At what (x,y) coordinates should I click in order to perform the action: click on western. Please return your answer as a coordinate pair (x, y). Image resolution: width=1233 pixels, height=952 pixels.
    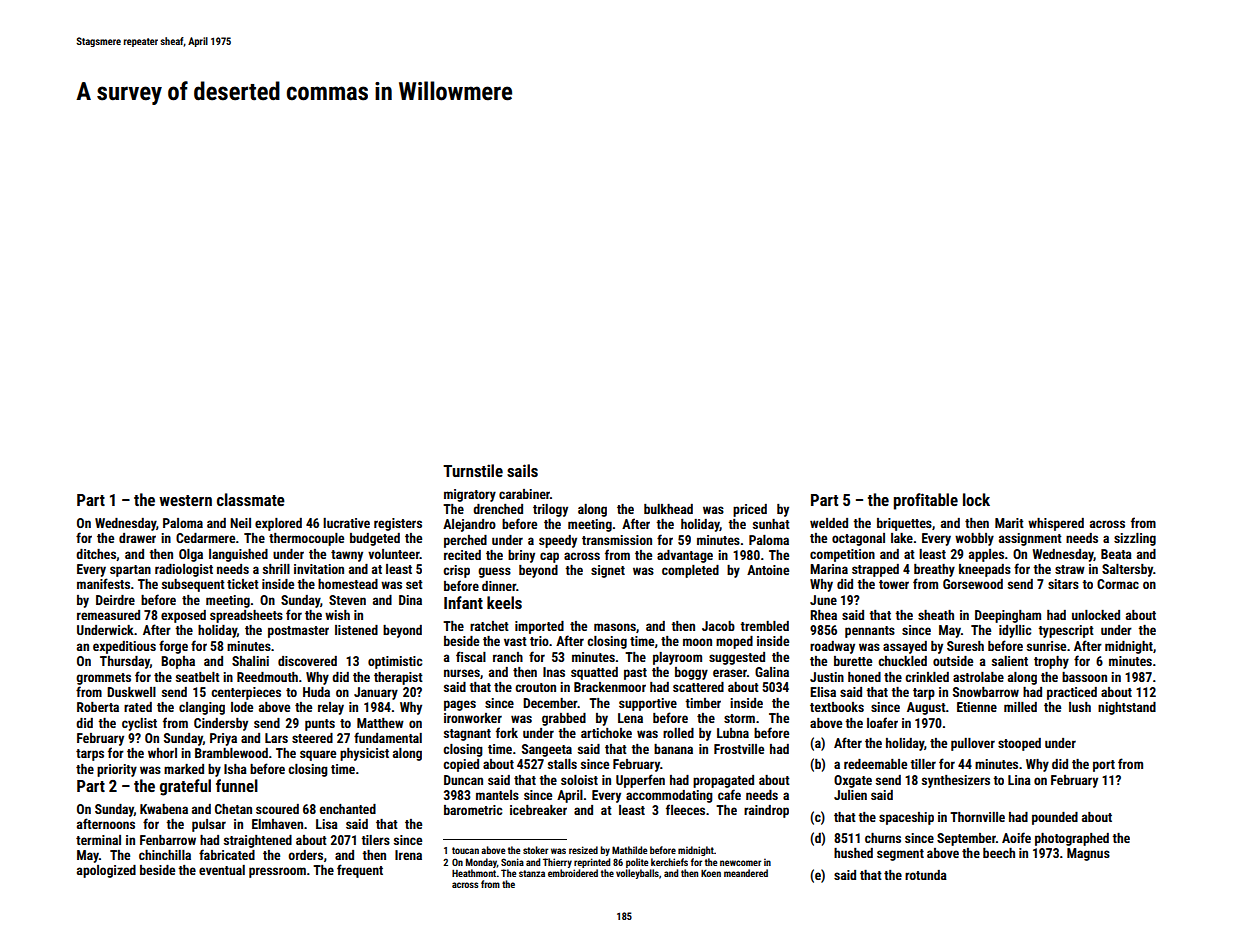
    Looking at the image, I should click on (185, 500).
